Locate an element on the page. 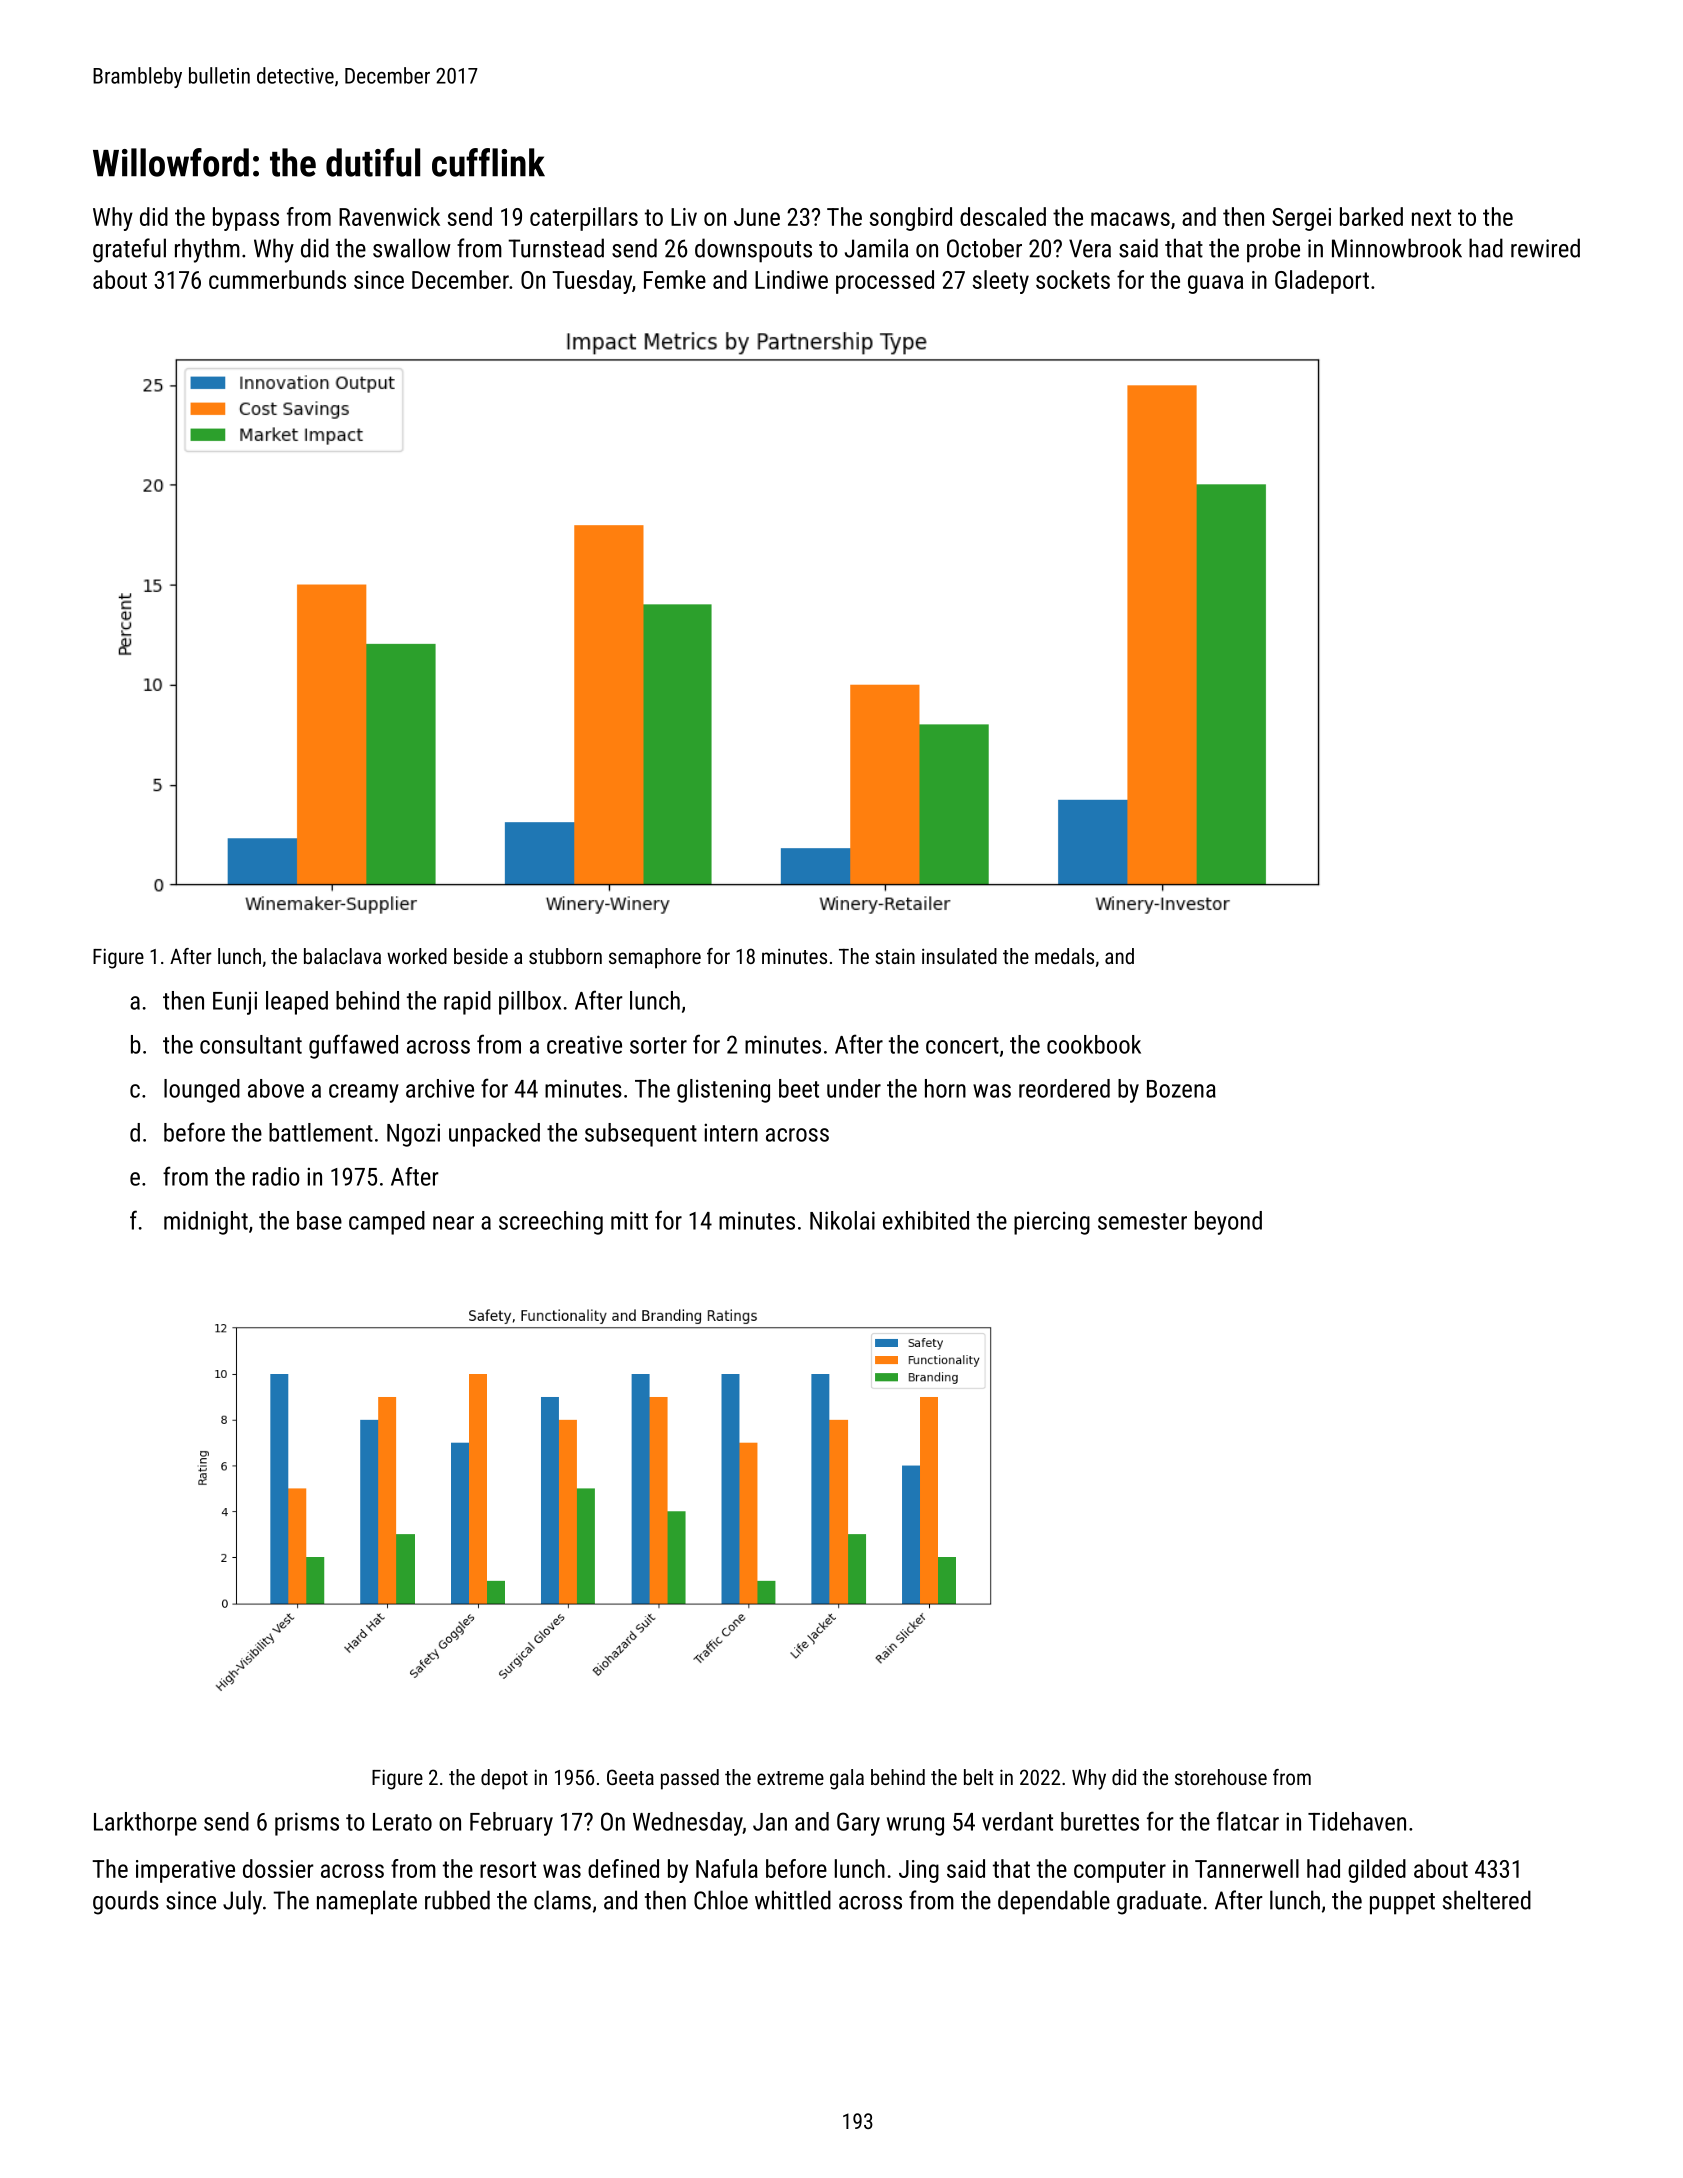 This image has height=2178, width=1683. Eunji is located at coordinates (235, 1003).
